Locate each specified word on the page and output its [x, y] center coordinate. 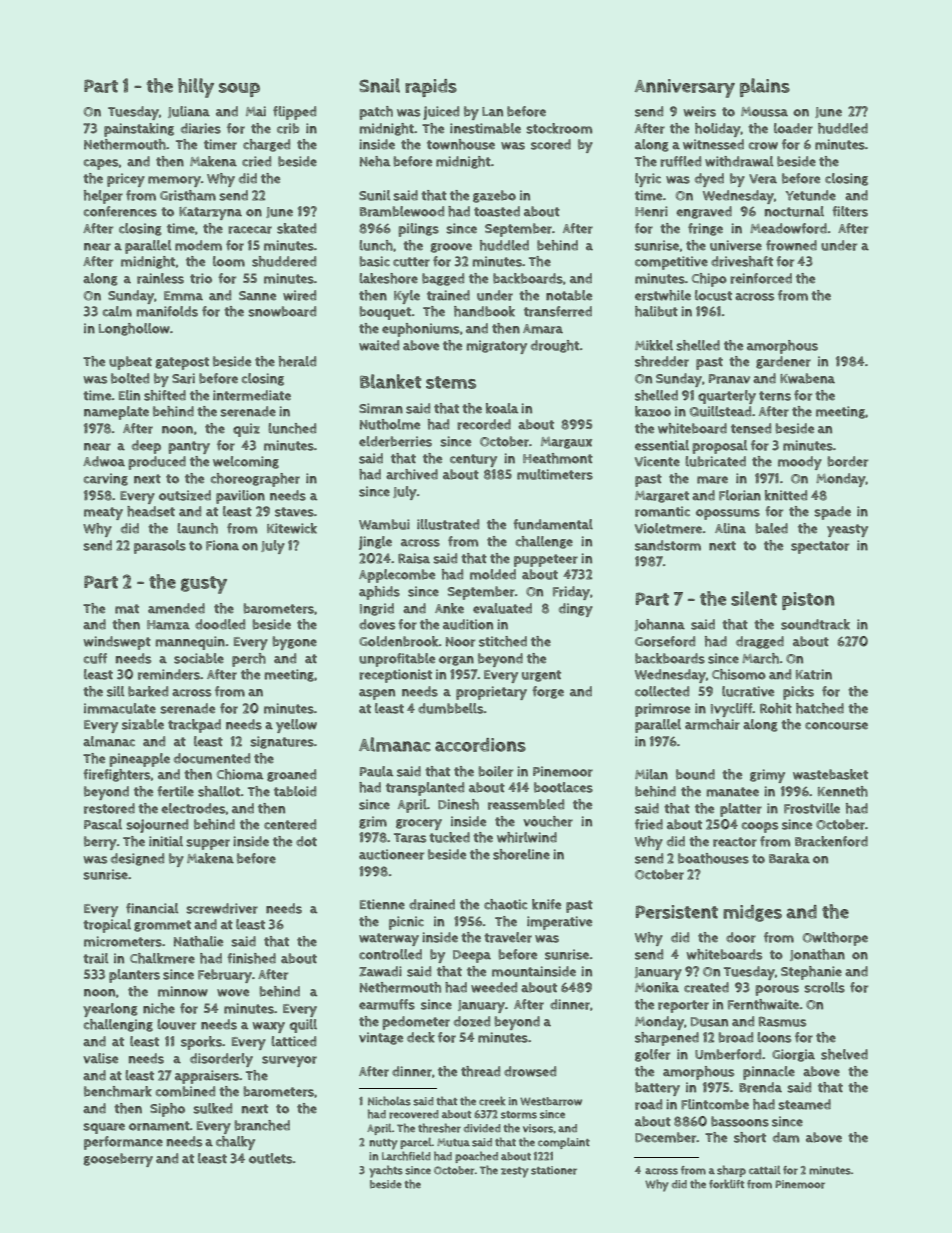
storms [519, 1115]
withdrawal [739, 161]
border [847, 461]
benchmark [118, 1091]
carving [106, 479]
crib [288, 128]
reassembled [526, 804]
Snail [379, 85]
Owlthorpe [835, 939]
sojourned [157, 826]
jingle [375, 543]
